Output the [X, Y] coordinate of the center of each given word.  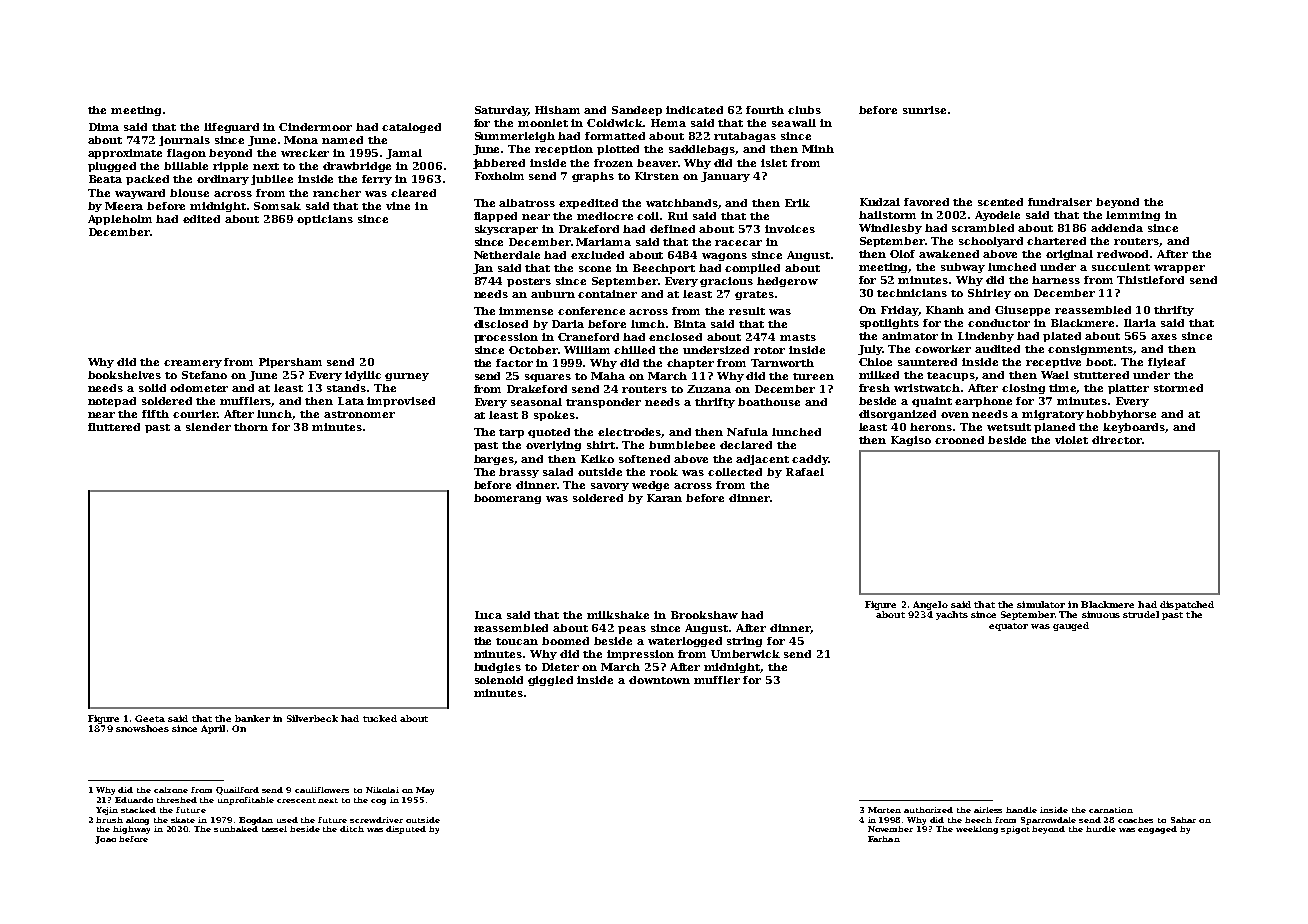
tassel [274, 829]
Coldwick [615, 123]
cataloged [411, 128]
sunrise [924, 110]
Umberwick [745, 654]
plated [1062, 337]
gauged [1071, 626]
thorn [251, 427]
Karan [664, 498]
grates [754, 295]
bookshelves [124, 375]
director [1117, 440]
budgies [497, 668]
